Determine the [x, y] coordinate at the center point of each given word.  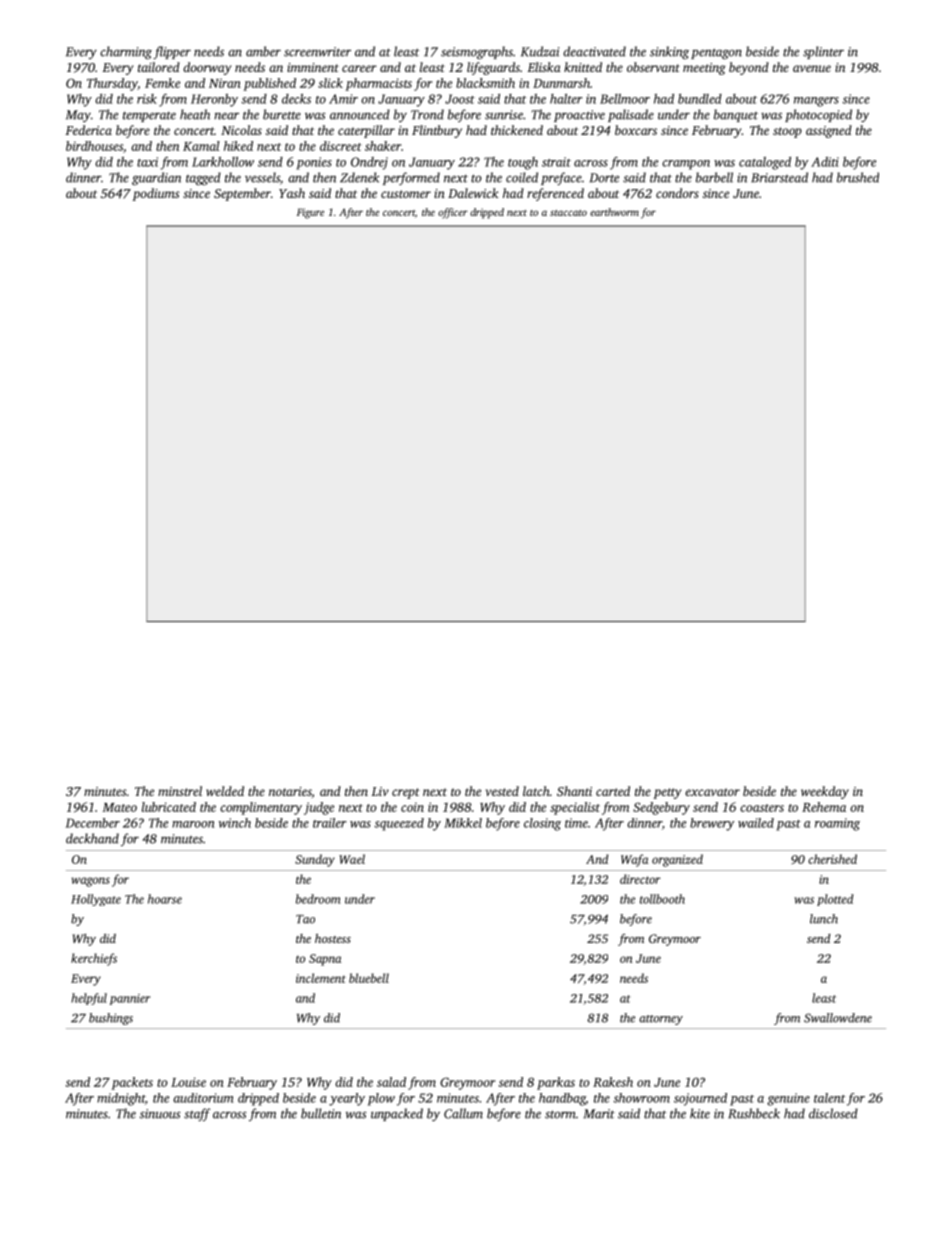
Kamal [201, 146]
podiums [155, 194]
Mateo [119, 807]
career [359, 68]
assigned [829, 131]
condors [677, 193]
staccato [568, 213]
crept [406, 793]
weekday [825, 792]
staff [197, 1114]
